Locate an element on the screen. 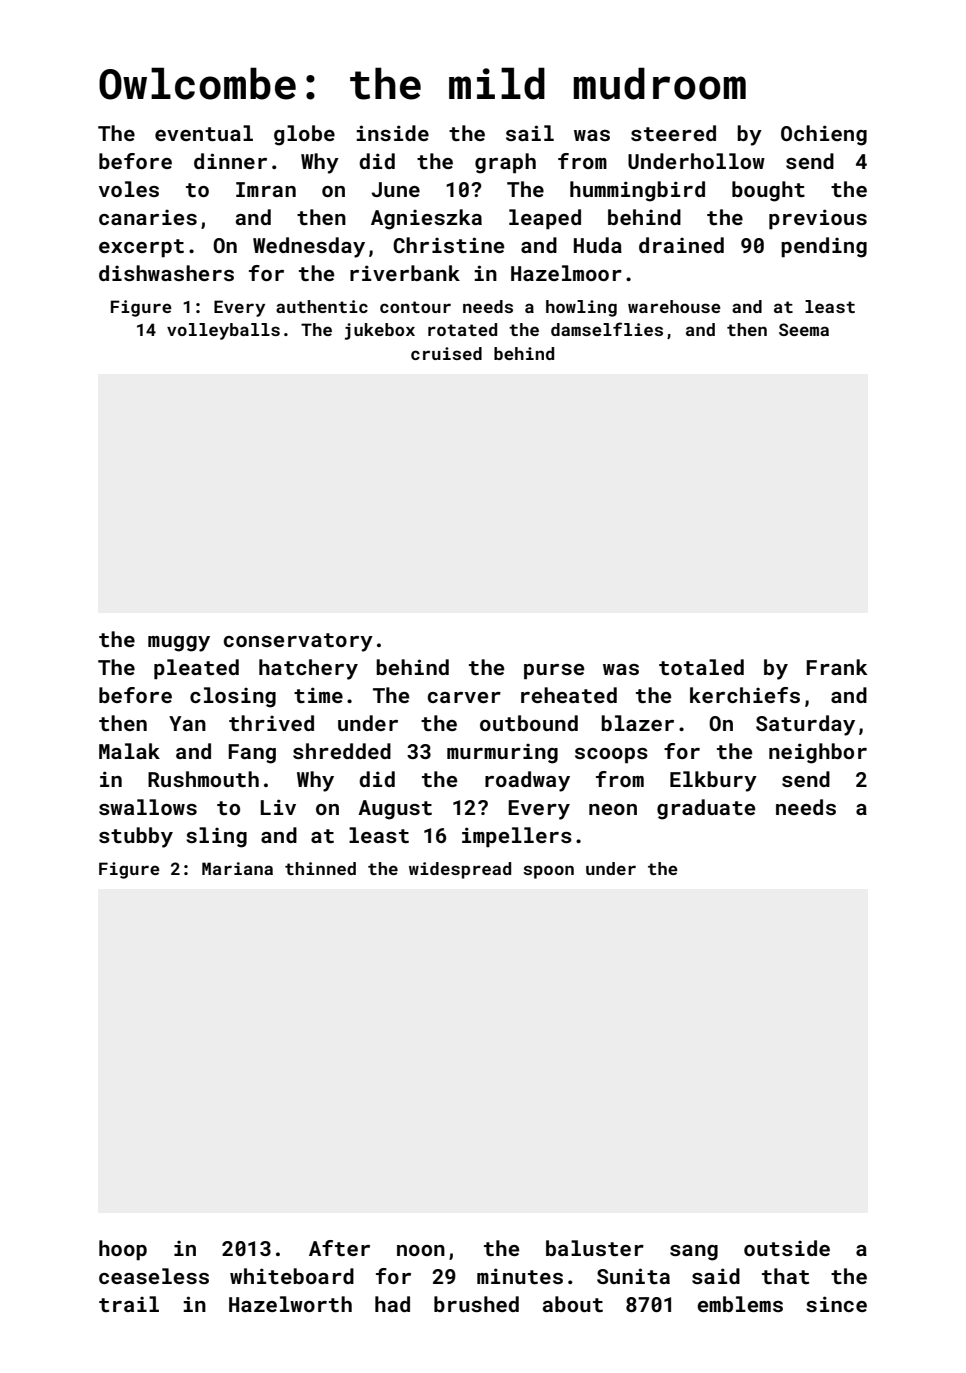  roadway is located at coordinates (527, 781).
